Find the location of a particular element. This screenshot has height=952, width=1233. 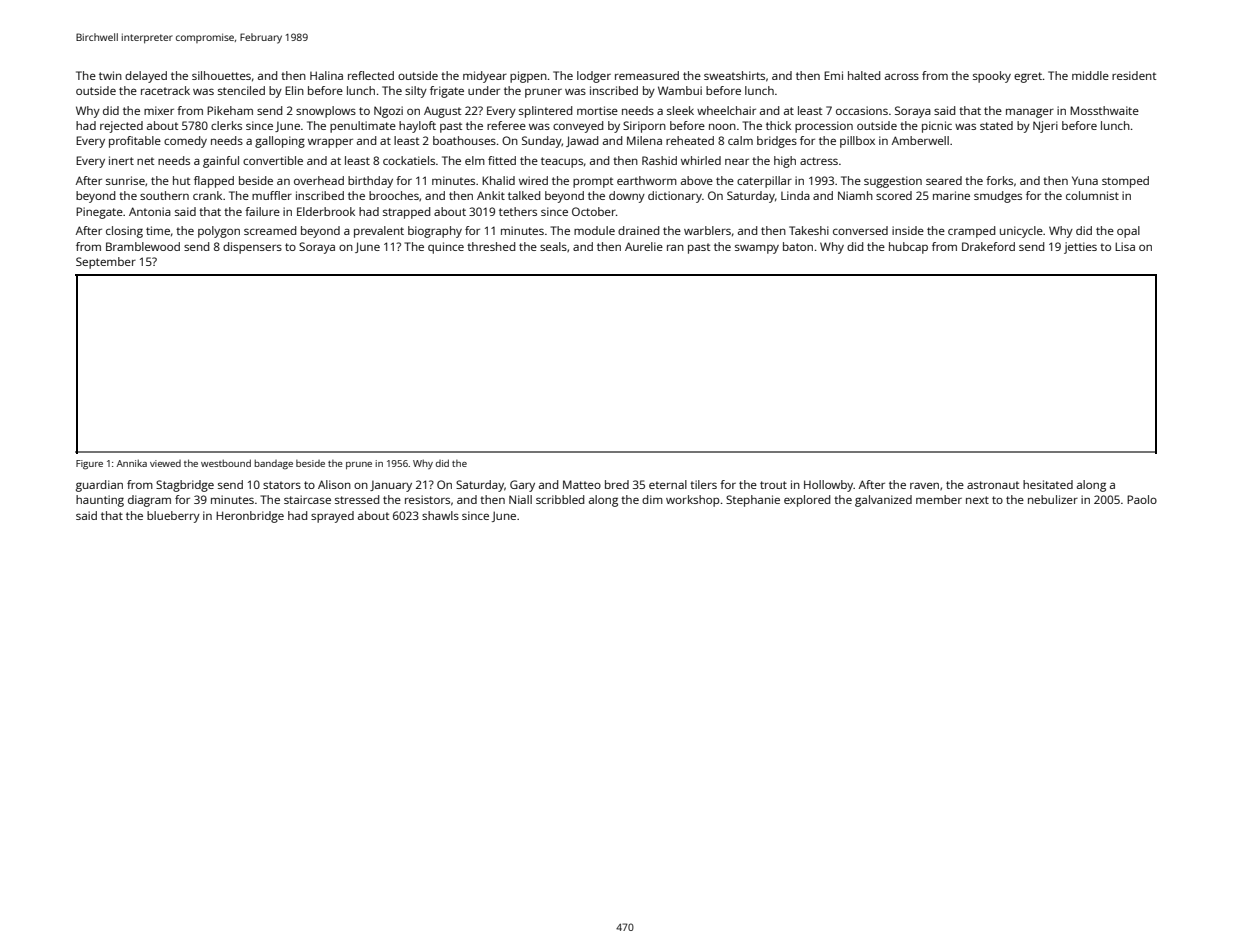

September is located at coordinates (106, 263).
